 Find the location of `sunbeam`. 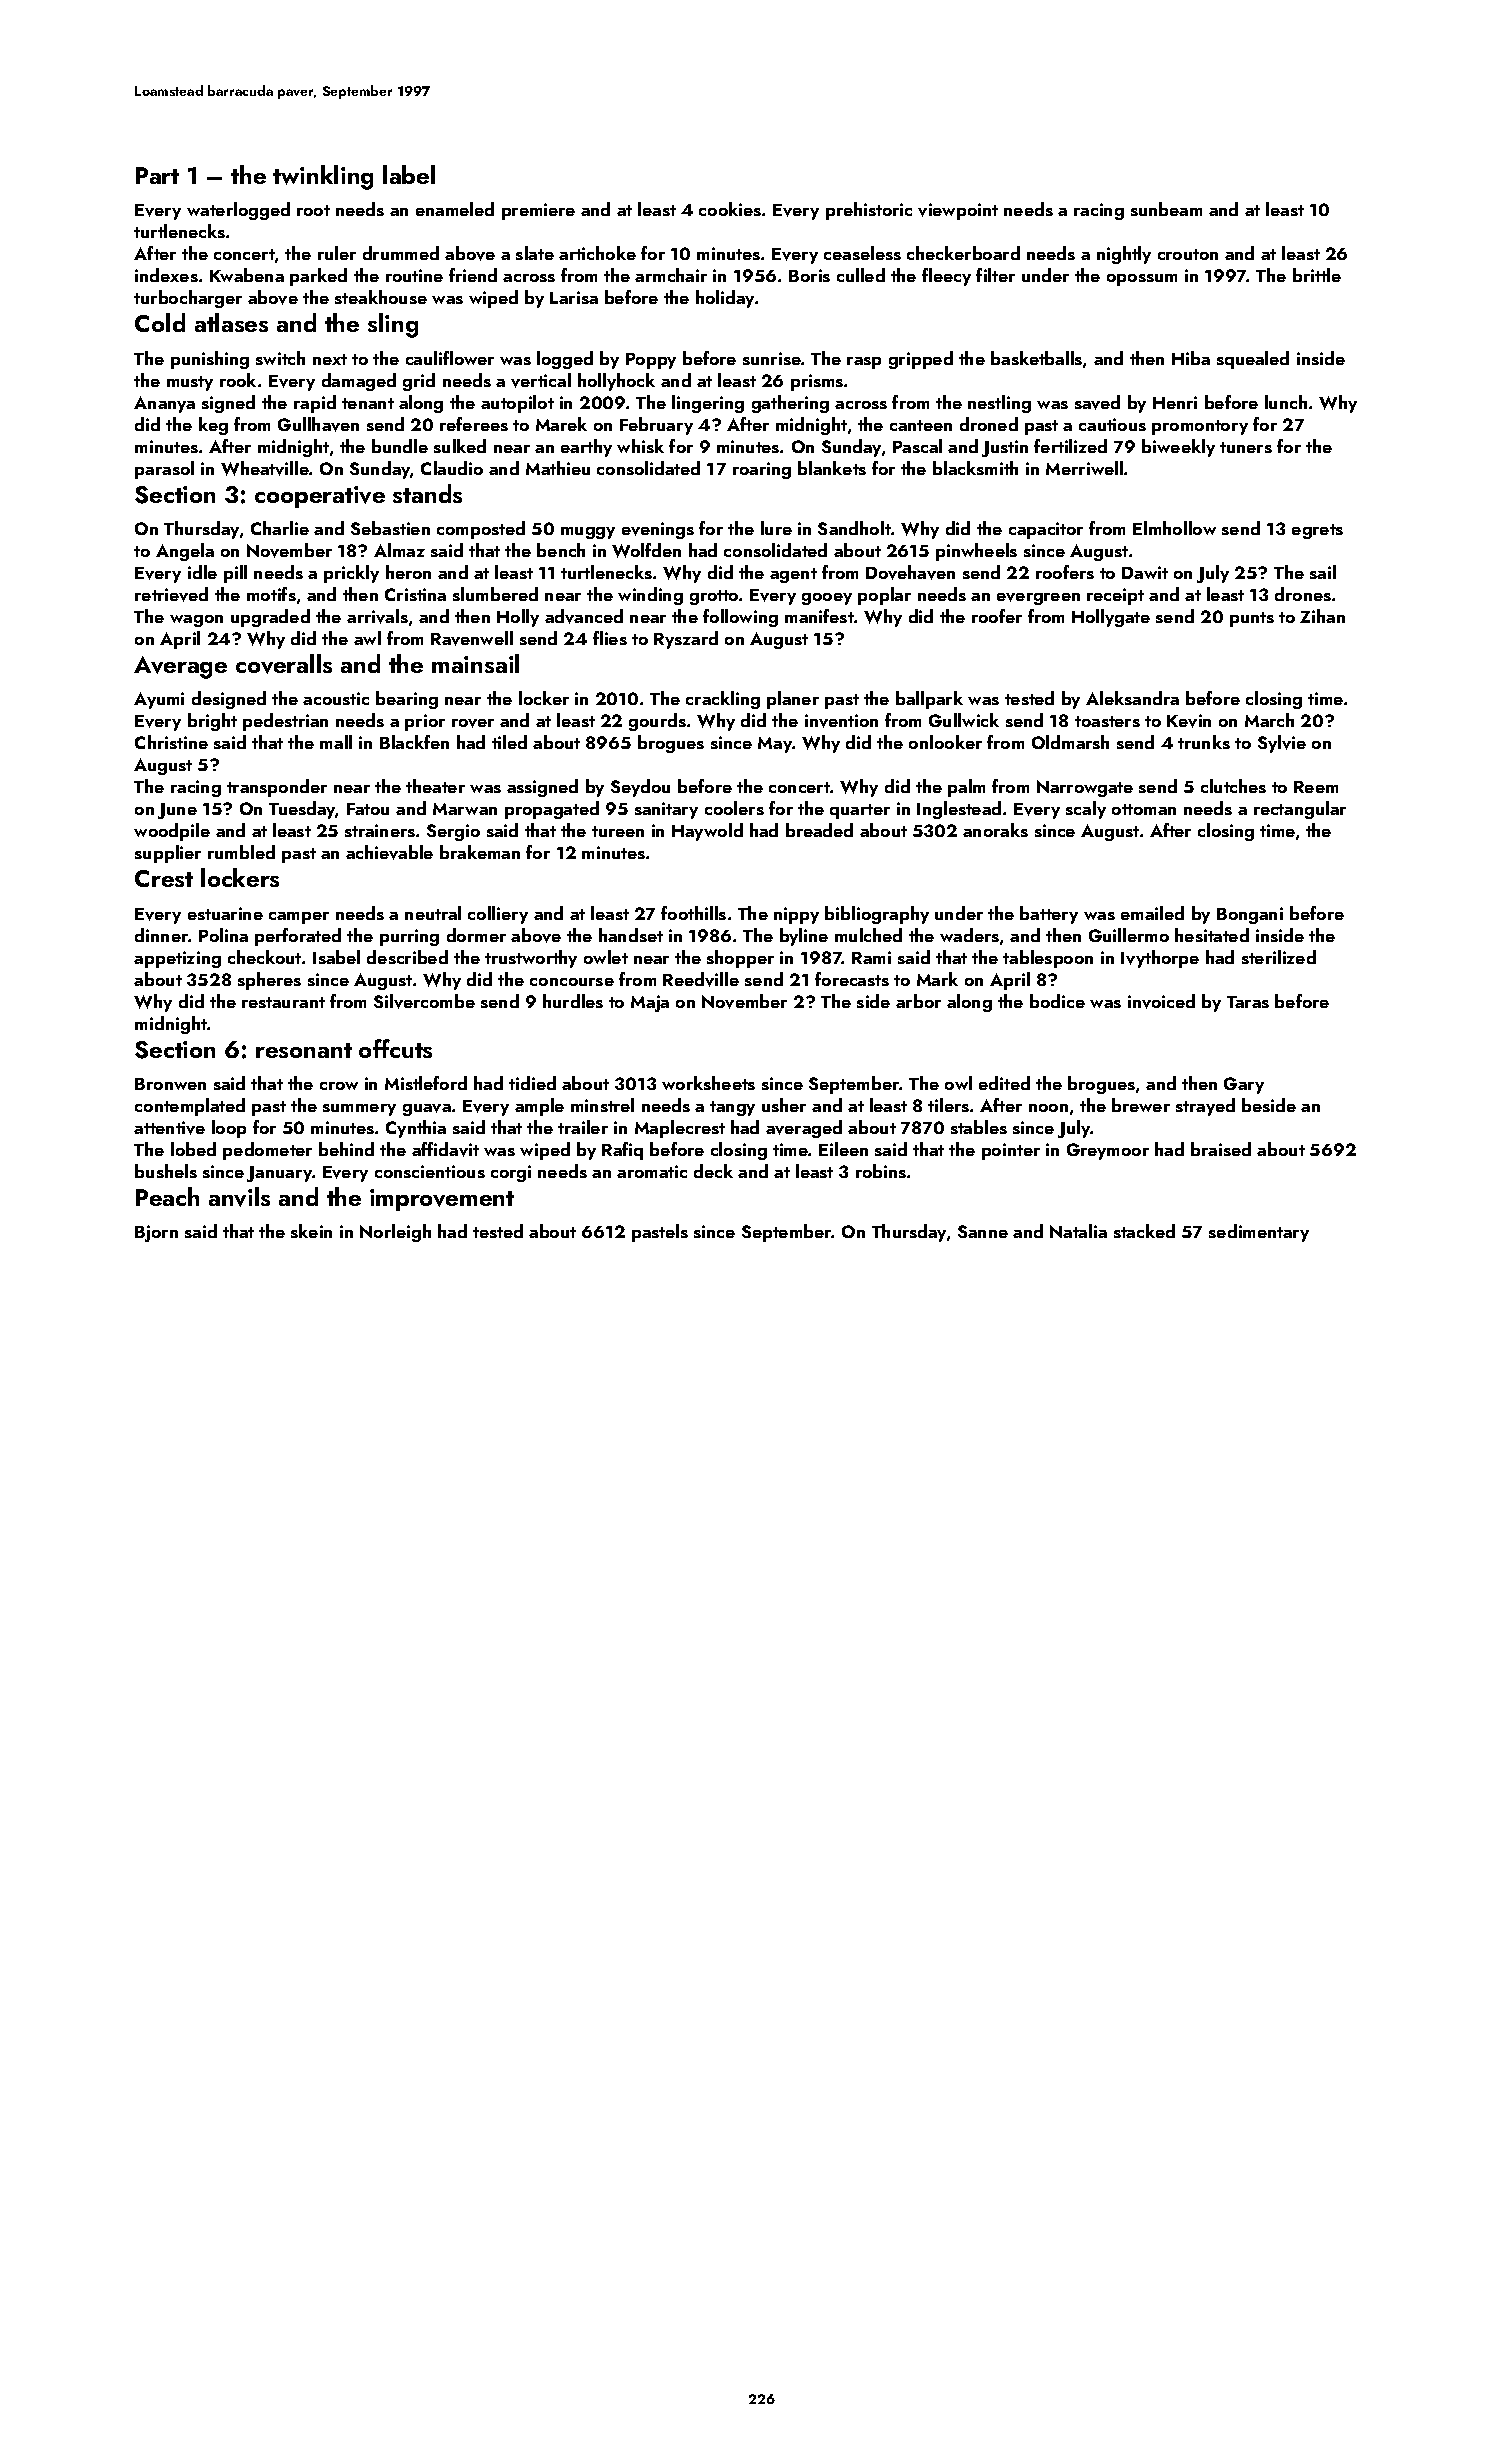

sunbeam is located at coordinates (1166, 209).
